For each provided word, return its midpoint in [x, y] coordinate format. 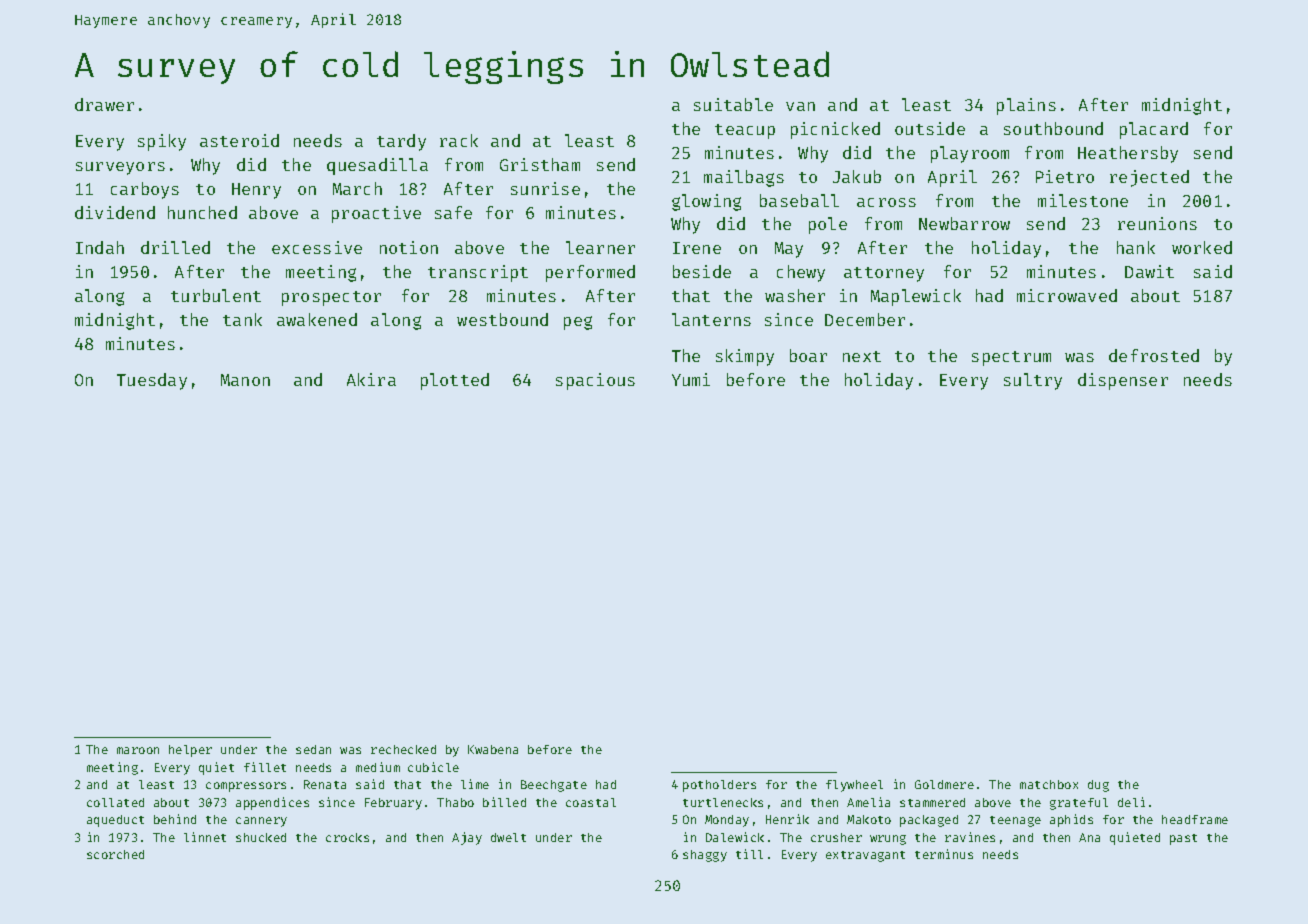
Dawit [1149, 271]
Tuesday [152, 381]
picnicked [835, 130]
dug [1098, 786]
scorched [115, 854]
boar [808, 355]
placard [1154, 130]
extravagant [865, 856]
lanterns [711, 319]
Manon [245, 380]
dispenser [1123, 381]
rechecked [403, 749]
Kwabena [493, 749]
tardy [401, 142]
